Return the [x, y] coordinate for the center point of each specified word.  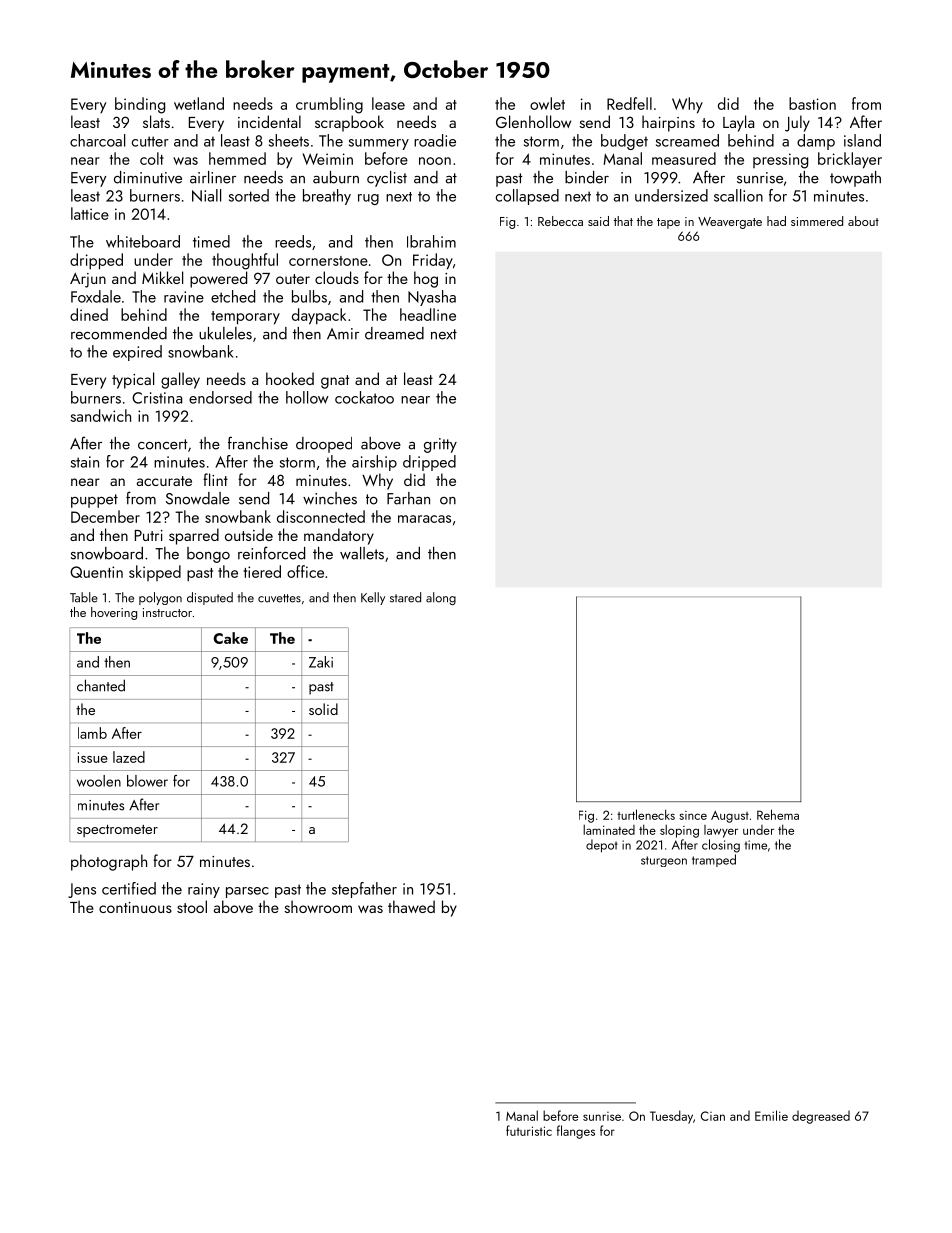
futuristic [529, 1130]
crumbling [329, 105]
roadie [435, 140]
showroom [318, 906]
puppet [94, 501]
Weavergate [730, 223]
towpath [855, 179]
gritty [440, 445]
